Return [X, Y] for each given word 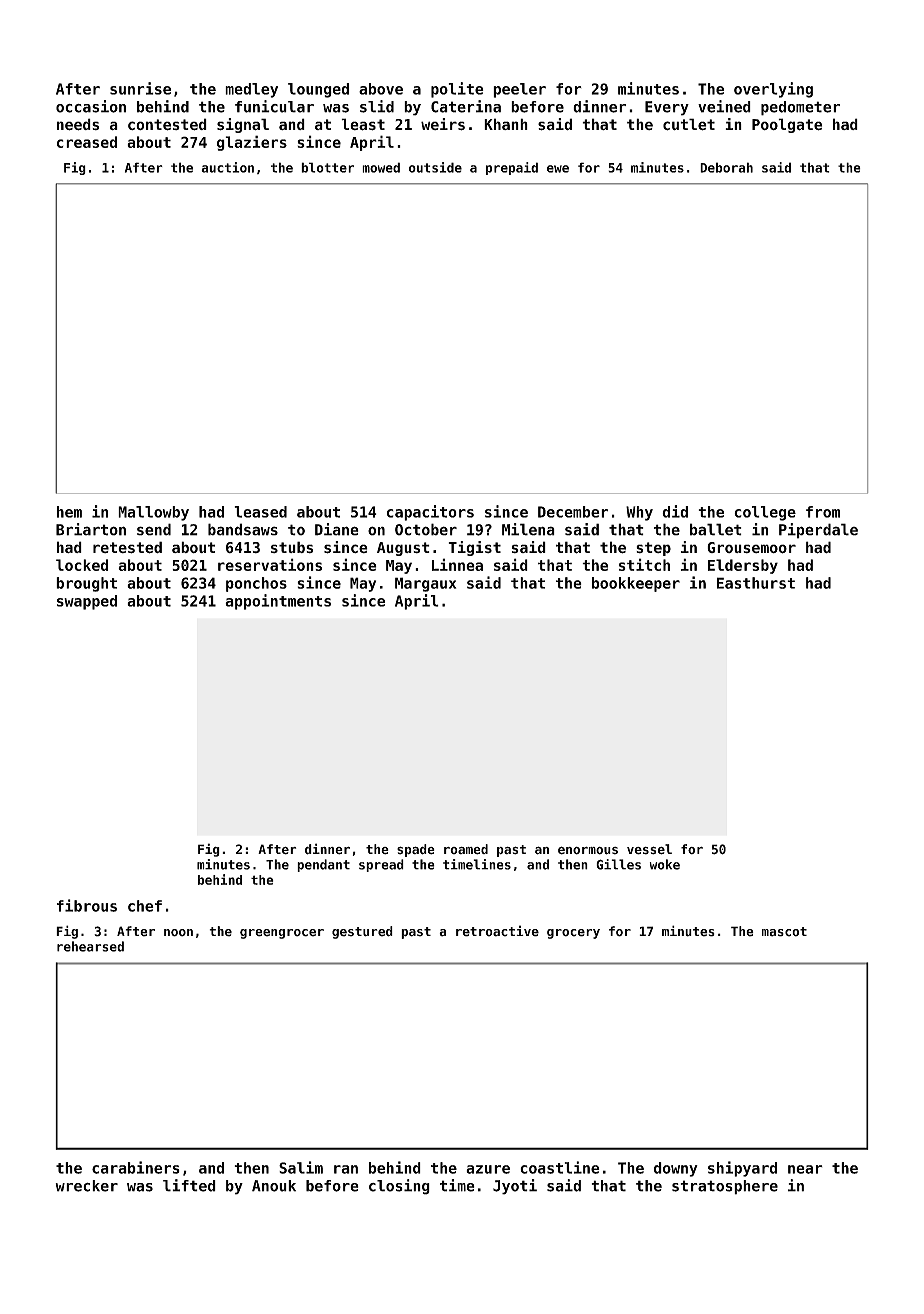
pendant [323, 865]
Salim [301, 1167]
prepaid [512, 168]
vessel [649, 849]
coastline [560, 1167]
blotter [327, 167]
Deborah [726, 167]
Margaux [425, 584]
